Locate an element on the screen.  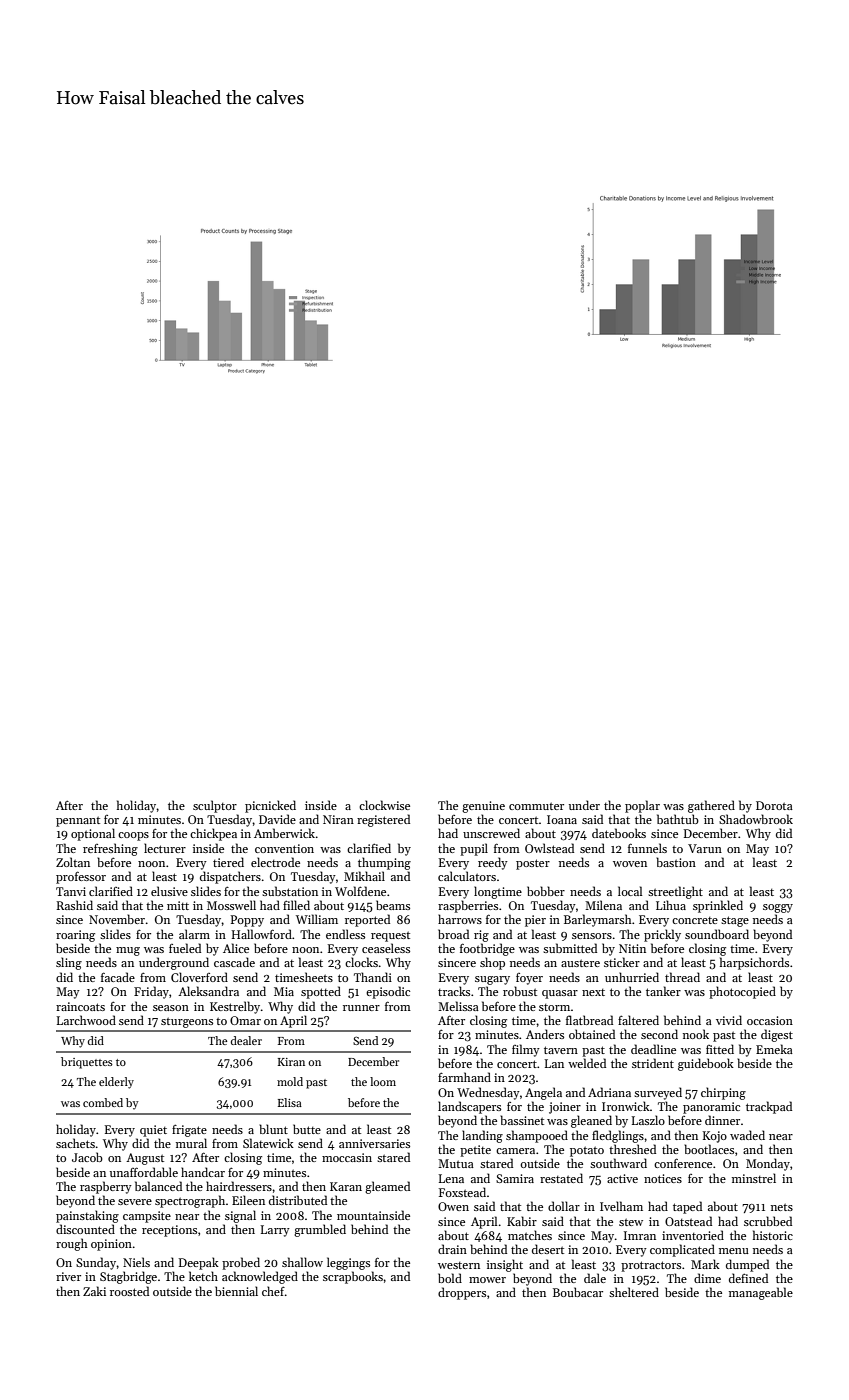
poplar is located at coordinates (642, 806).
